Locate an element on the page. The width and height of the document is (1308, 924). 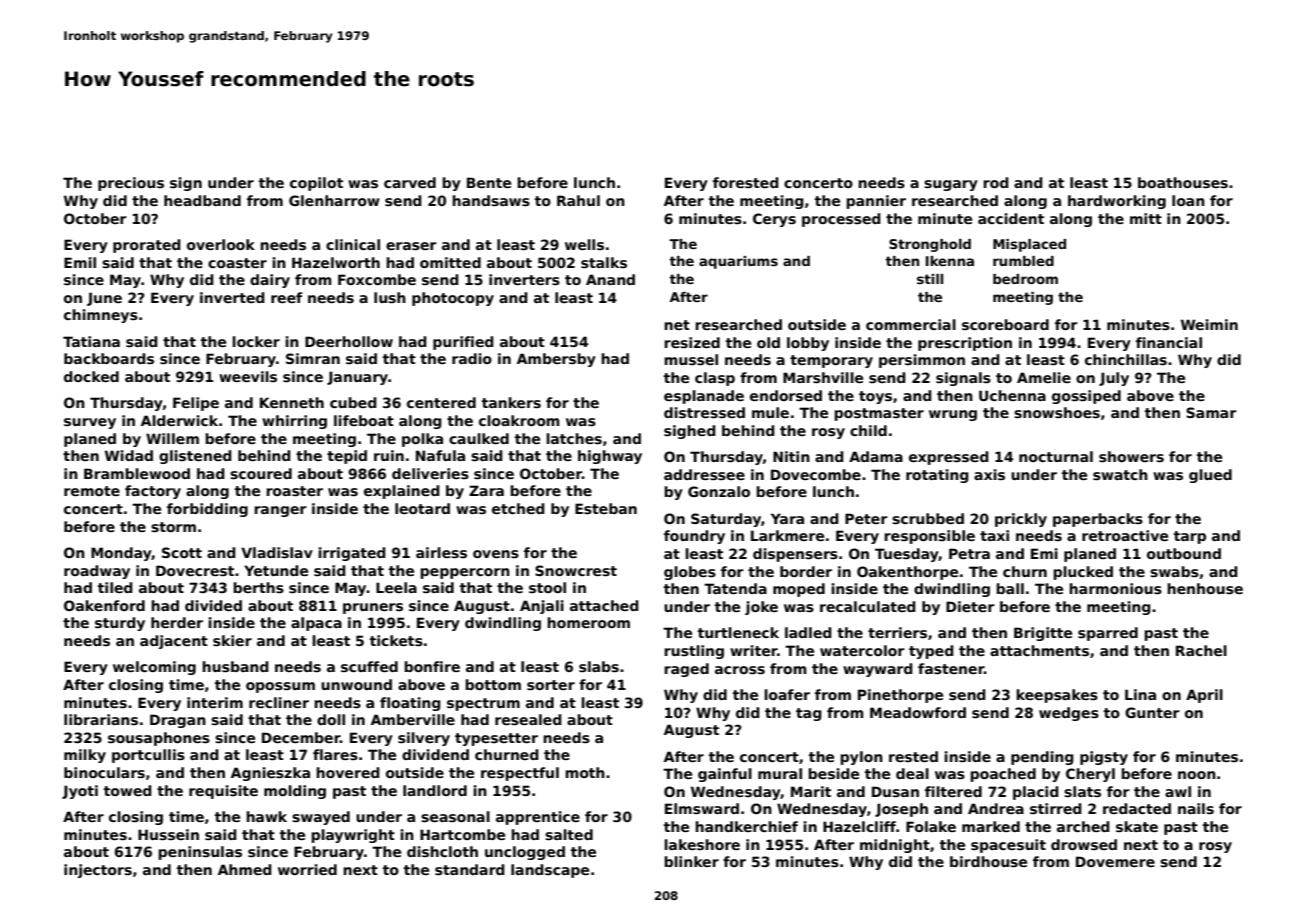
overlook is located at coordinates (221, 244).
